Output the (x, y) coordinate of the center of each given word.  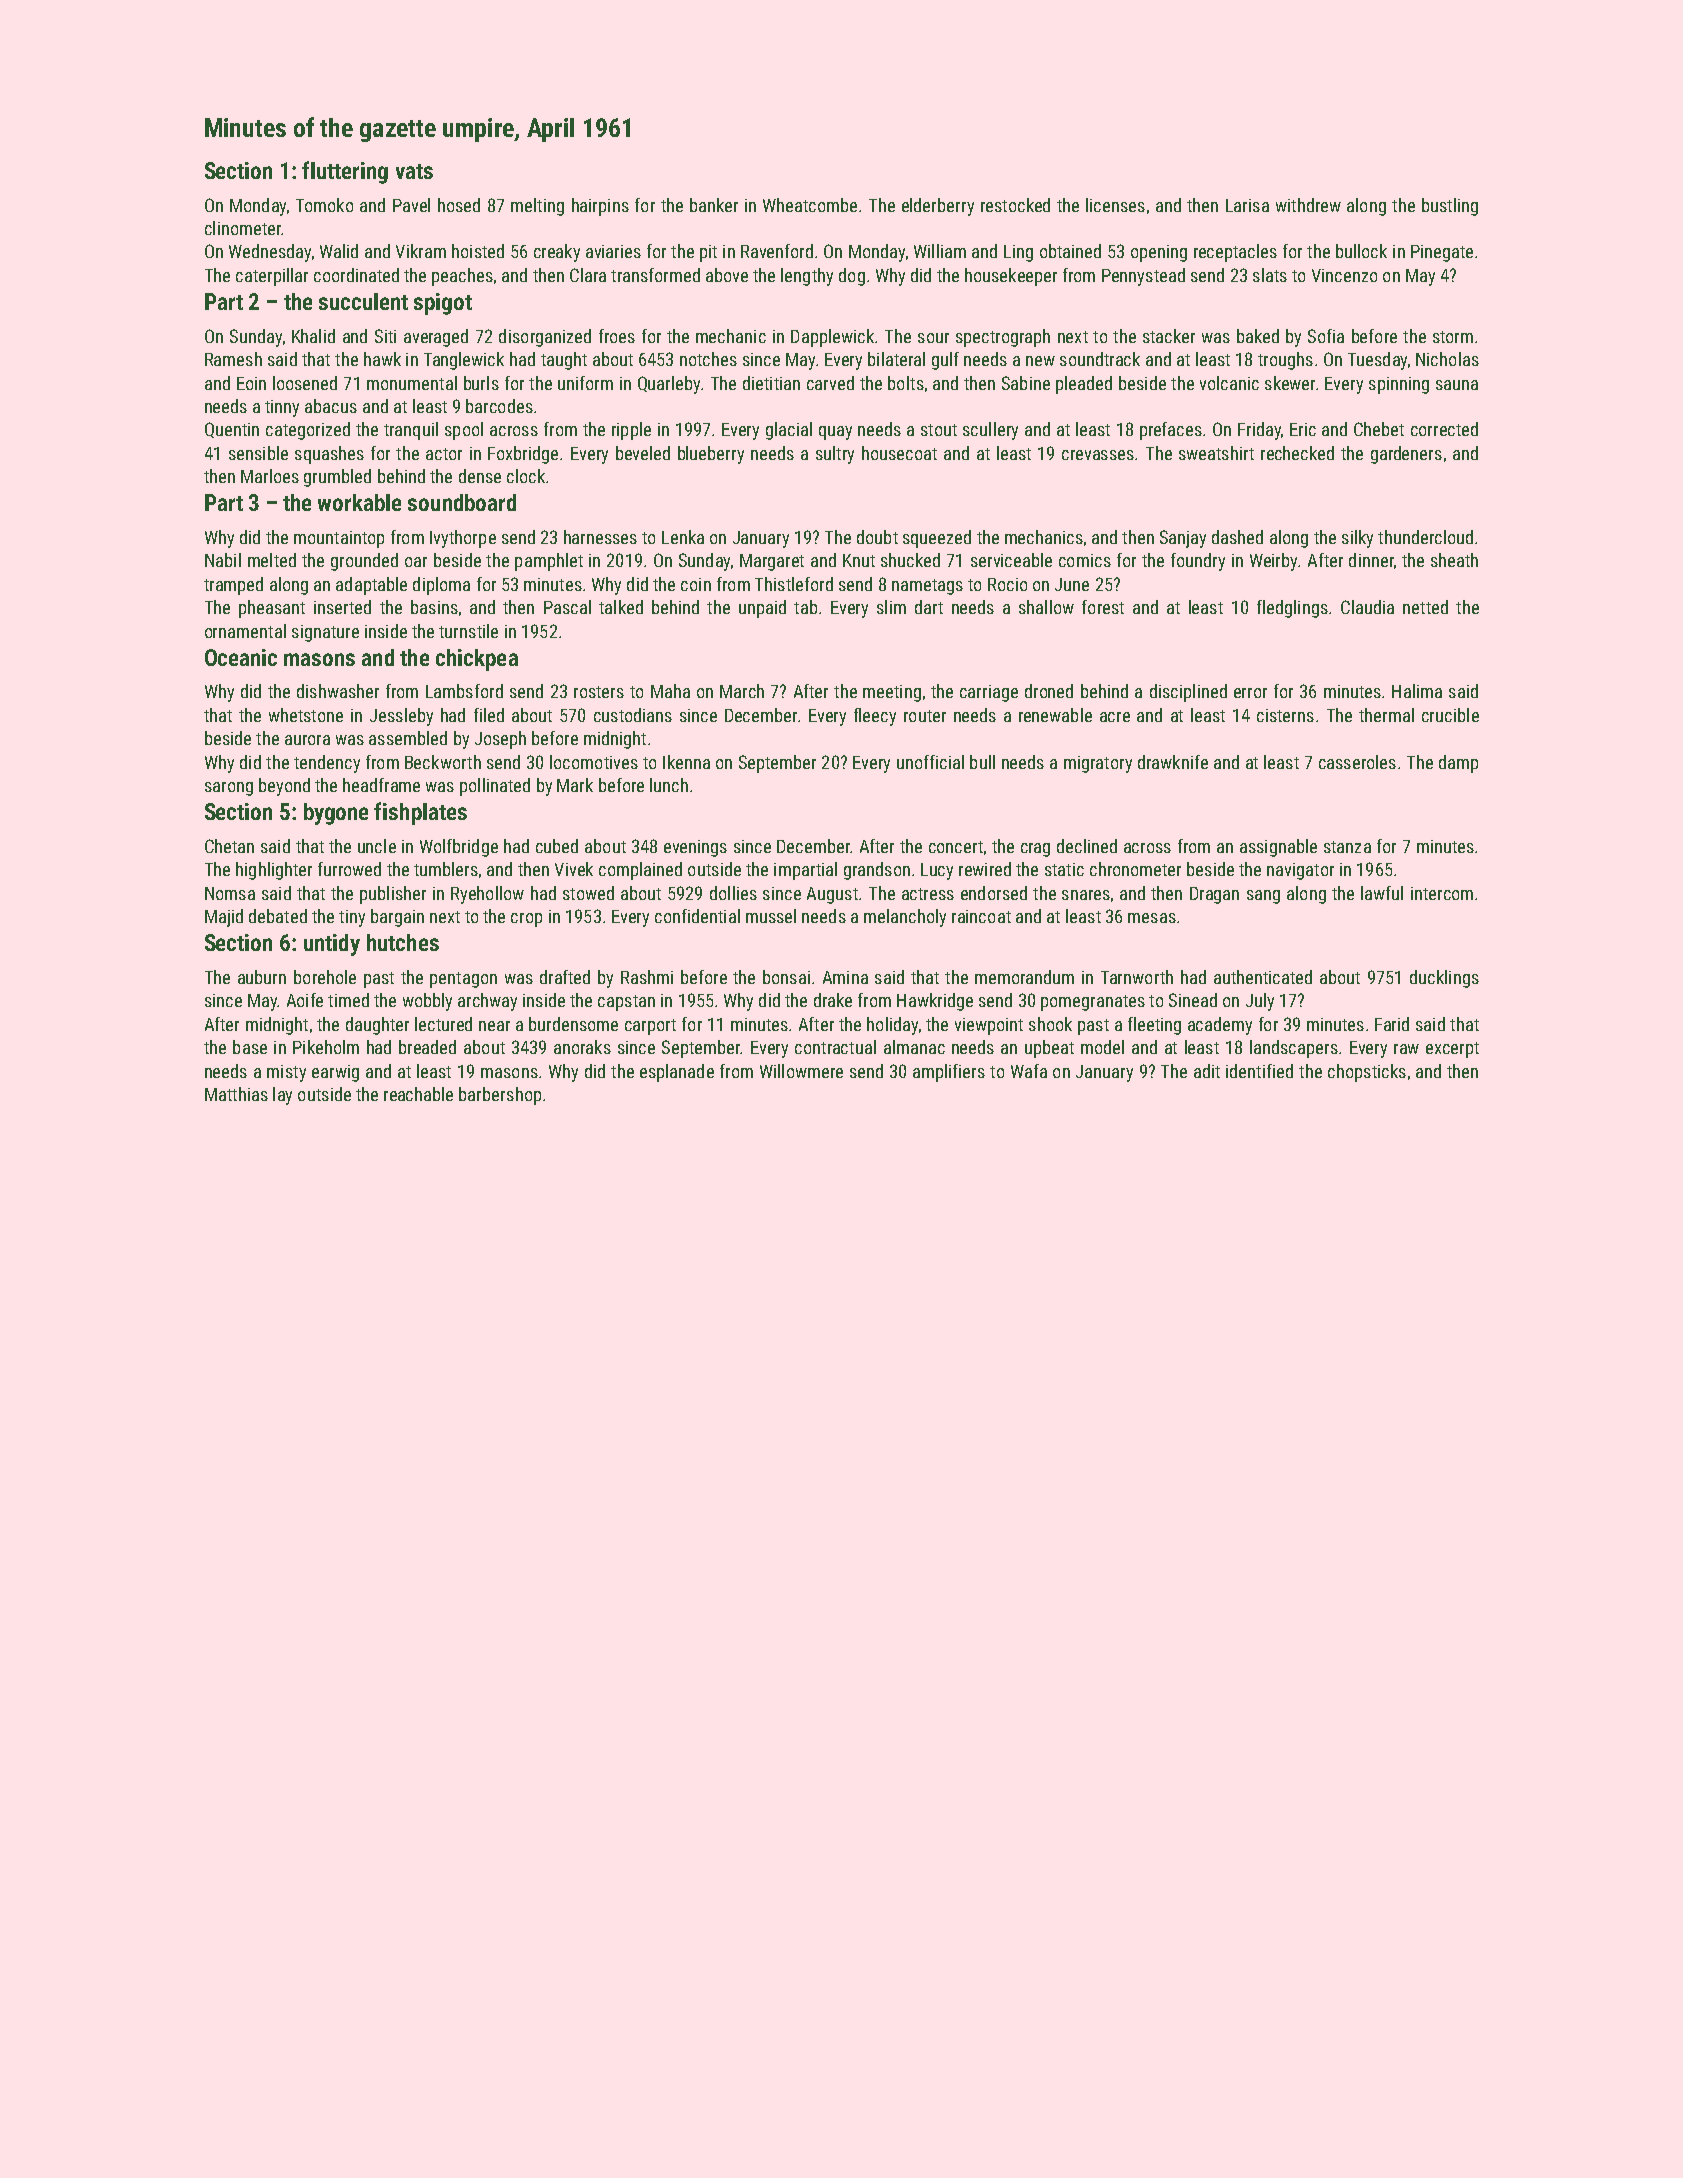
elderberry (938, 207)
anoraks (582, 1047)
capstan (626, 1003)
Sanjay (1183, 539)
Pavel (411, 205)
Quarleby (669, 385)
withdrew (1308, 205)
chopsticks (1367, 1073)
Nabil (223, 560)
